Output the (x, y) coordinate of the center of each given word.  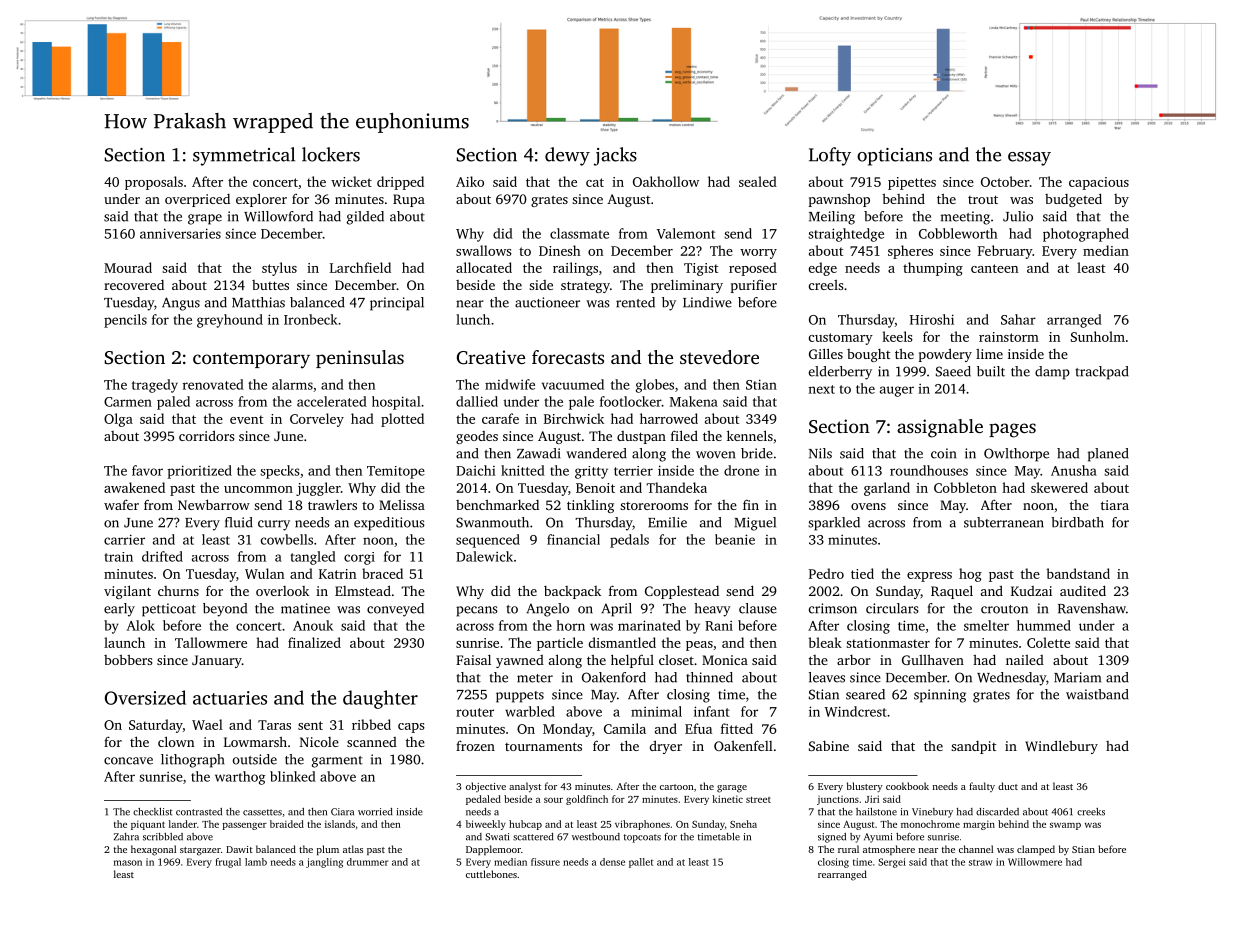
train (118, 557)
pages (1012, 430)
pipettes (912, 183)
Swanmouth (492, 522)
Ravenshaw (1092, 608)
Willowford (278, 216)
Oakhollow (666, 181)
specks (280, 472)
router (475, 712)
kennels (750, 435)
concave (128, 761)
